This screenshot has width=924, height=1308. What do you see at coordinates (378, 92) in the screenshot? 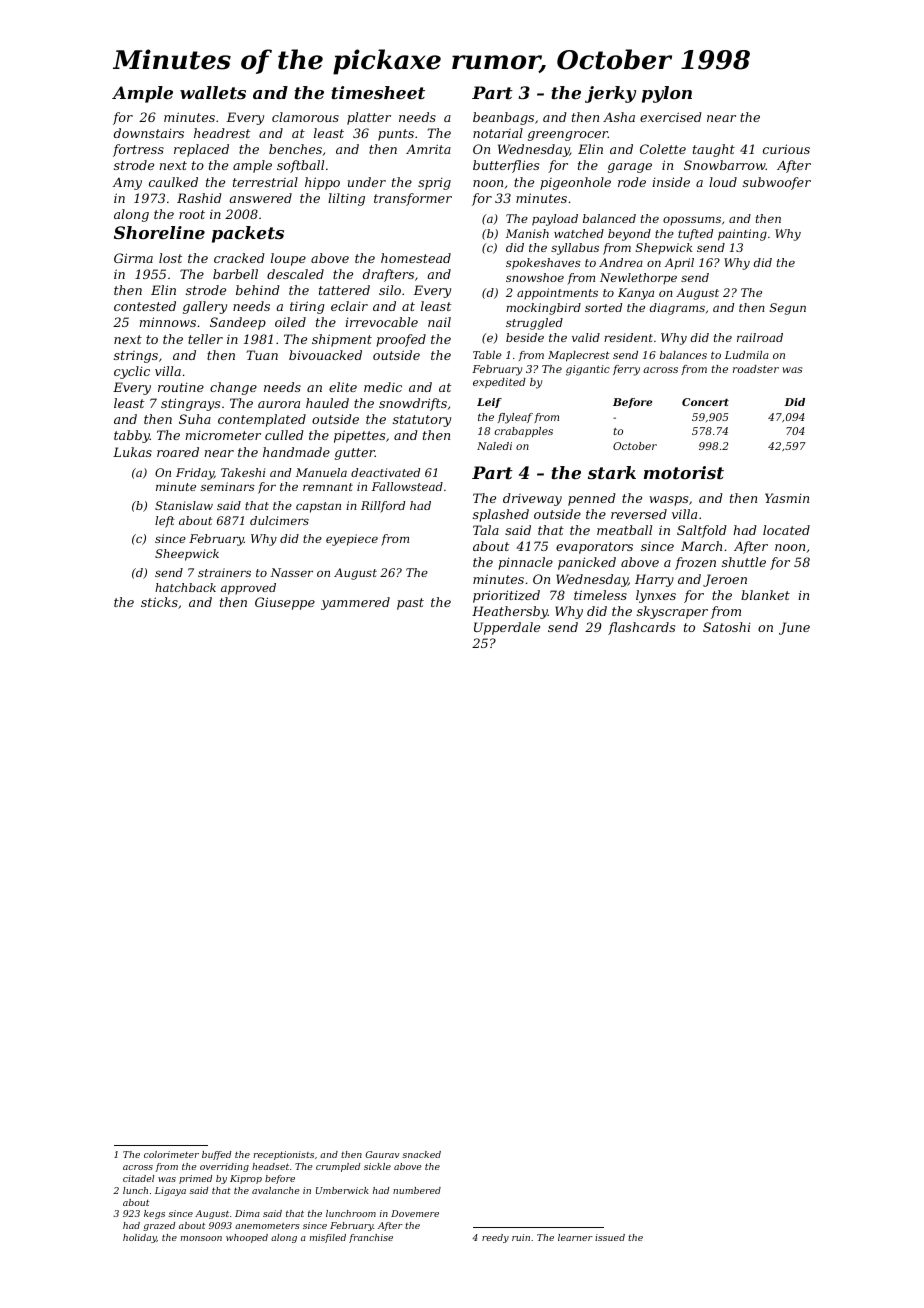
I see `timesheet` at bounding box center [378, 92].
